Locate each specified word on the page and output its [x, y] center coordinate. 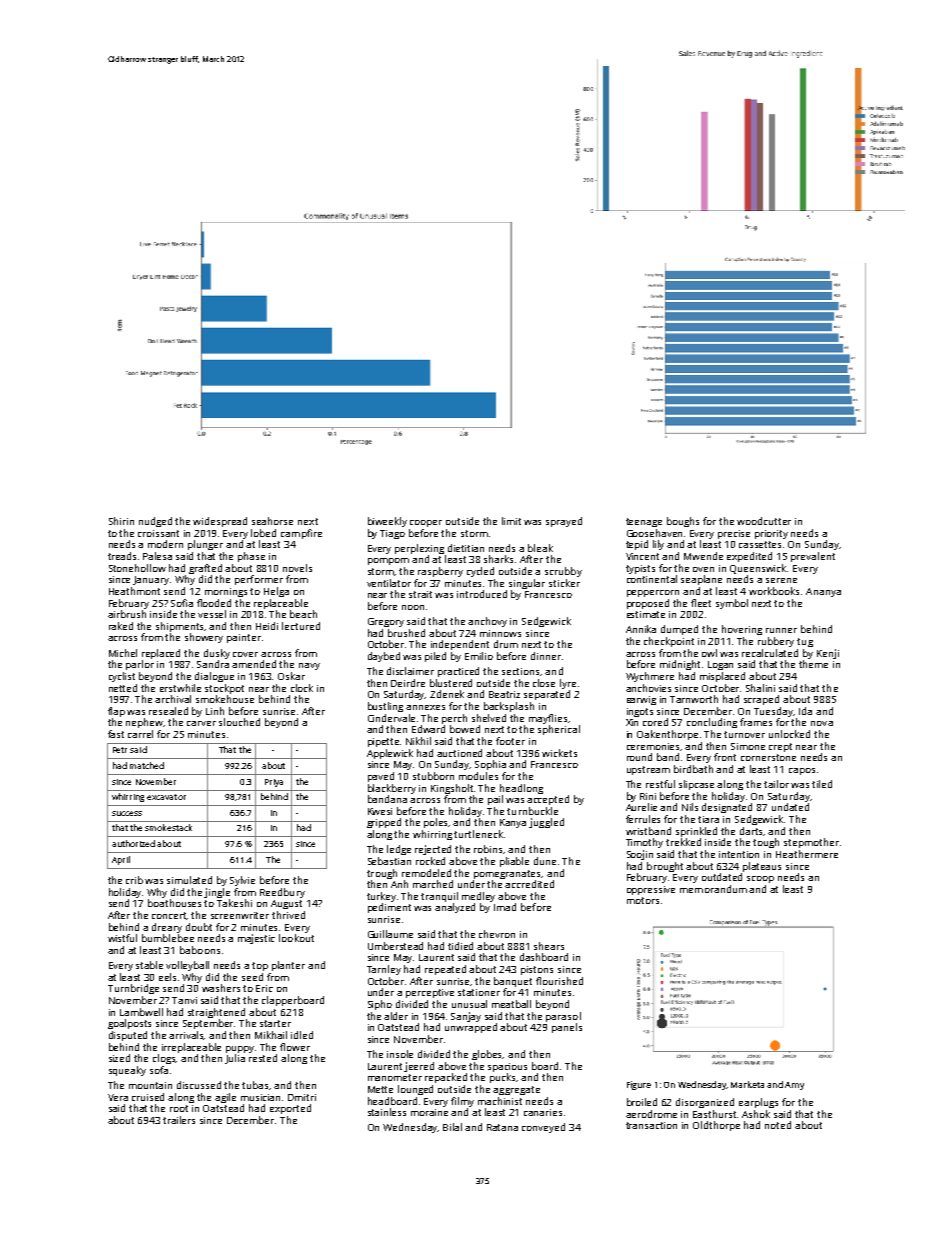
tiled [822, 784]
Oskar [291, 676]
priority [771, 534]
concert [169, 916]
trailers [179, 1120]
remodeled [426, 873]
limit [511, 521]
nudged [155, 522]
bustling [385, 707]
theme [813, 664]
